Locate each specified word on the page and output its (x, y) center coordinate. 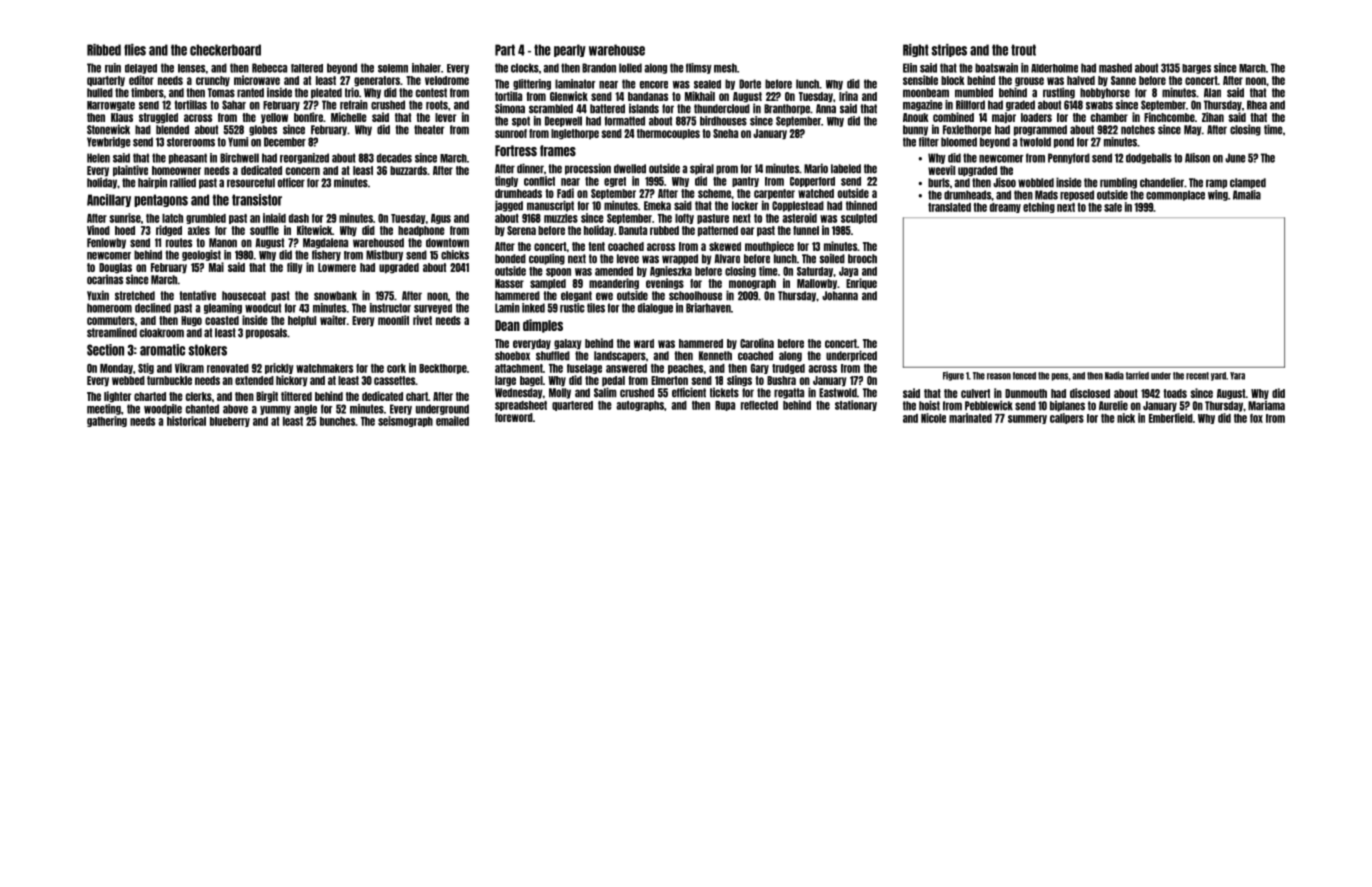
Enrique (861, 284)
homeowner (176, 170)
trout (1023, 50)
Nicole (933, 418)
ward (644, 343)
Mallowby (817, 284)
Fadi (565, 193)
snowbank (335, 296)
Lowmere (337, 267)
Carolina (757, 343)
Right (916, 50)
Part (505, 50)
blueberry (230, 422)
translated (949, 207)
